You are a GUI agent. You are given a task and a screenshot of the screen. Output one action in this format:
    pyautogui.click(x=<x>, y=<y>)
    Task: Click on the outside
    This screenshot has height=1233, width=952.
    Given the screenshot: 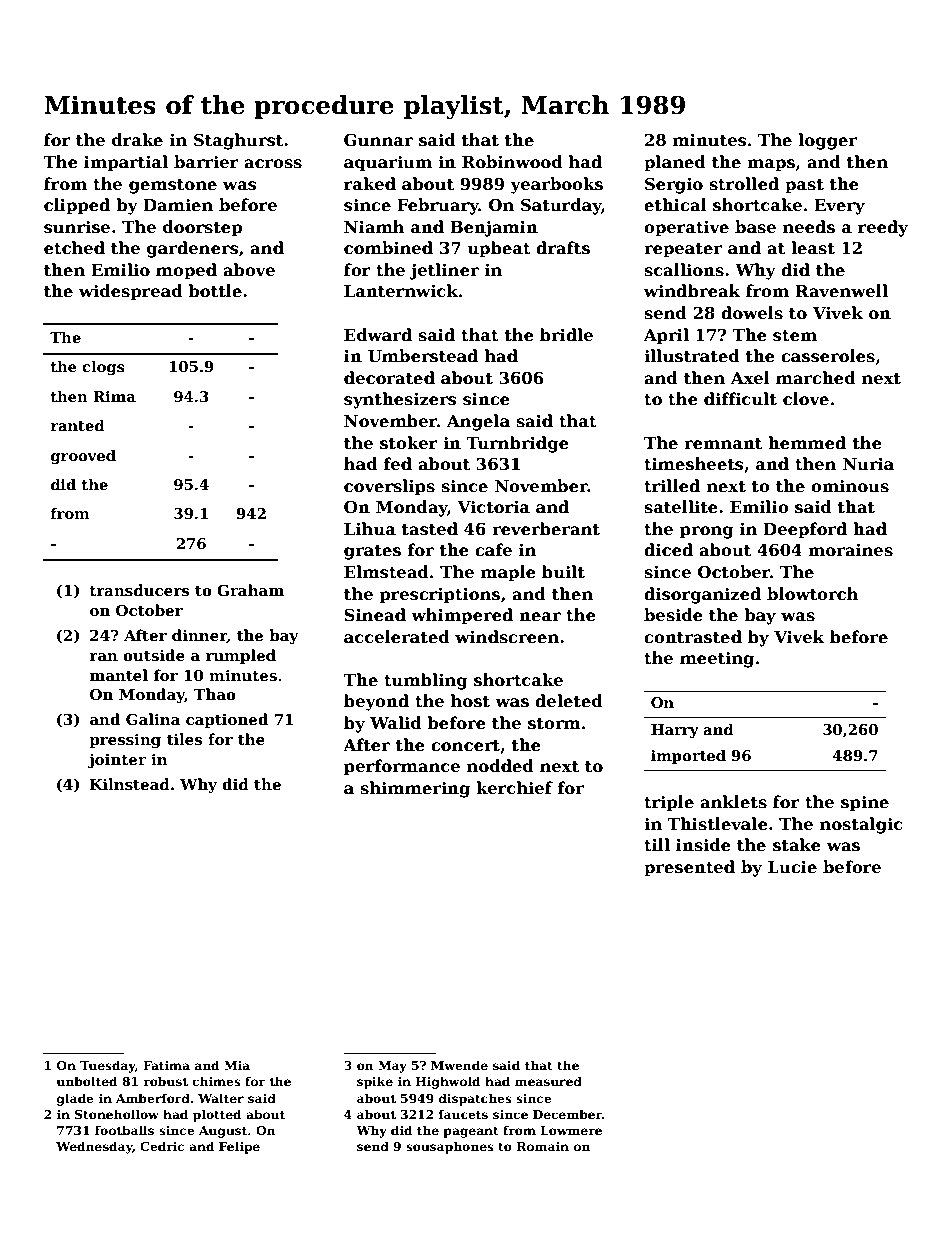 What is the action you would take?
    pyautogui.click(x=154, y=655)
